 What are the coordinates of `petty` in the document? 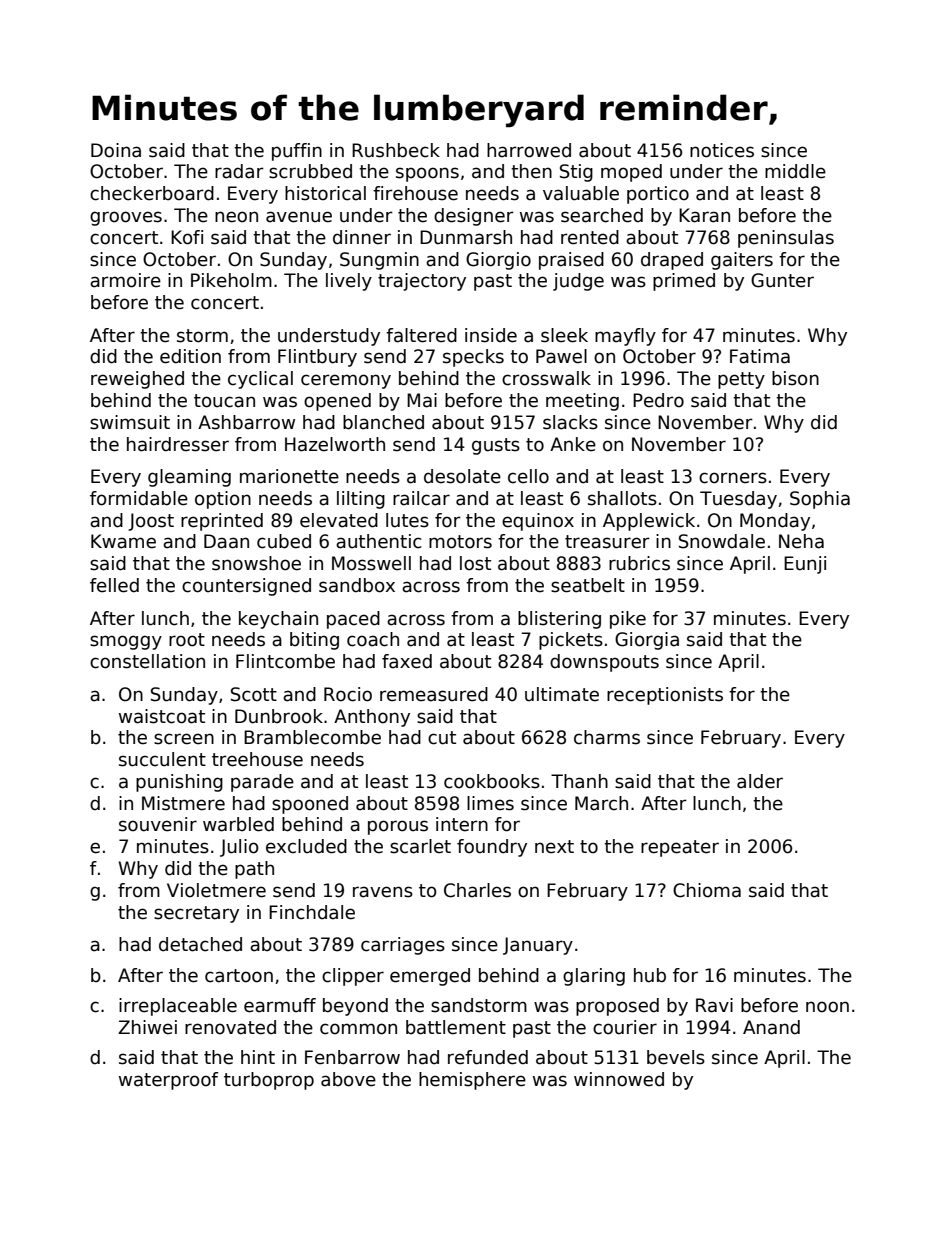 It's located at (741, 380).
